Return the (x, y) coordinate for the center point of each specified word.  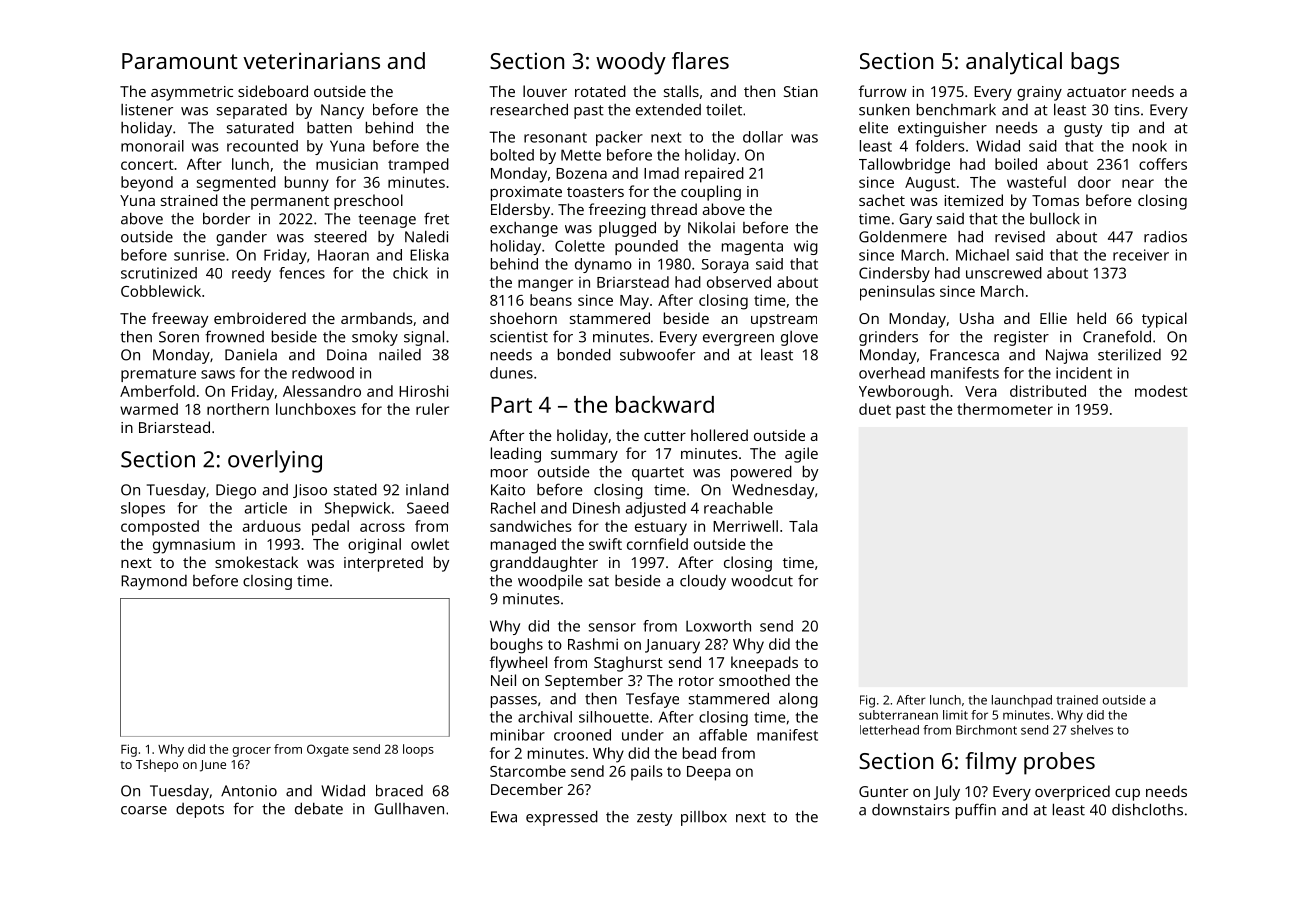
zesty (655, 819)
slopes (143, 509)
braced (399, 790)
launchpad (1022, 701)
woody (631, 63)
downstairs (910, 810)
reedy (251, 274)
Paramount (180, 61)
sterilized (1129, 355)
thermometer (1005, 409)
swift (605, 544)
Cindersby (894, 274)
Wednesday (773, 491)
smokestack (256, 562)
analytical (1014, 63)
